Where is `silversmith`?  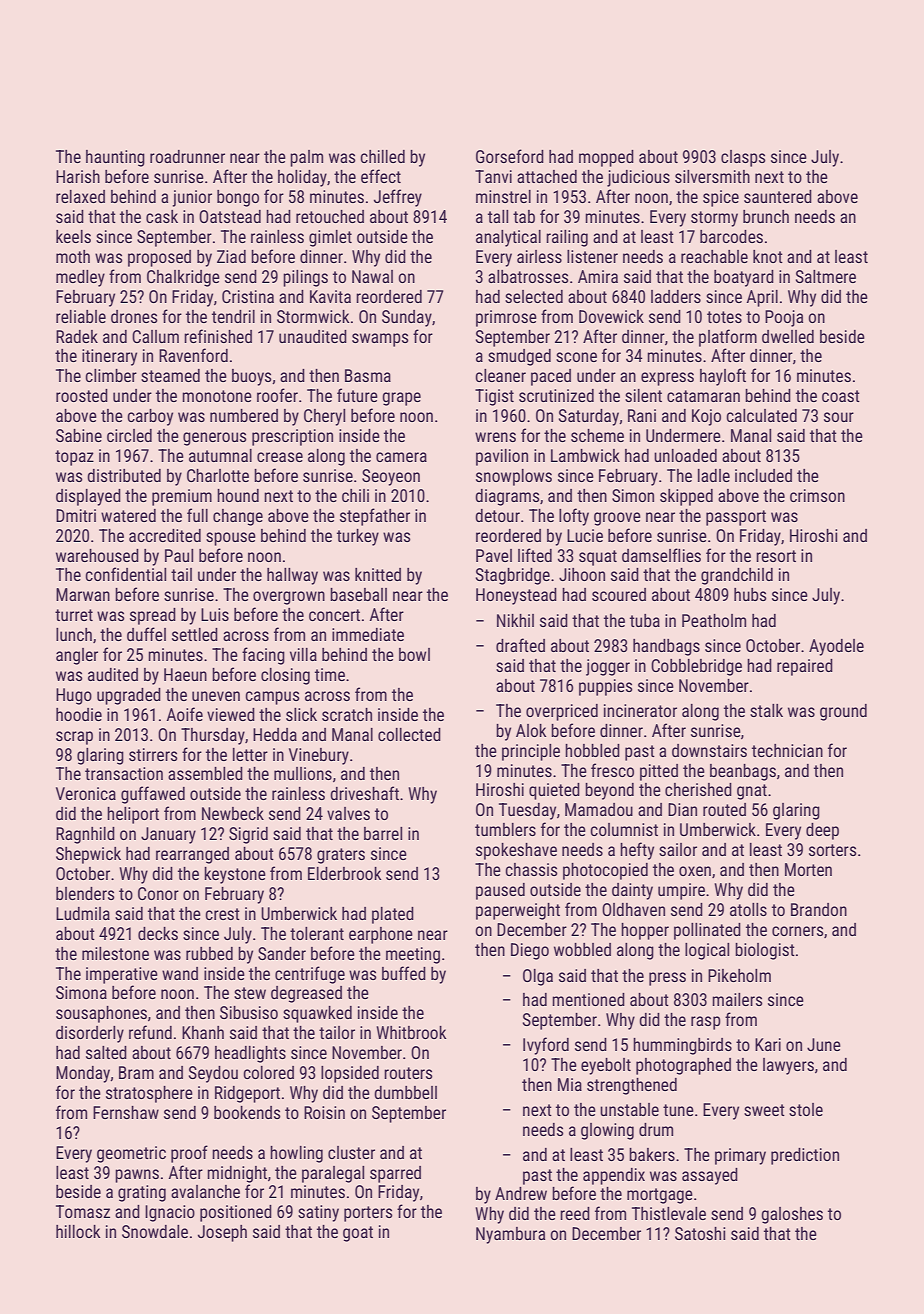
silversmith is located at coordinates (712, 176).
